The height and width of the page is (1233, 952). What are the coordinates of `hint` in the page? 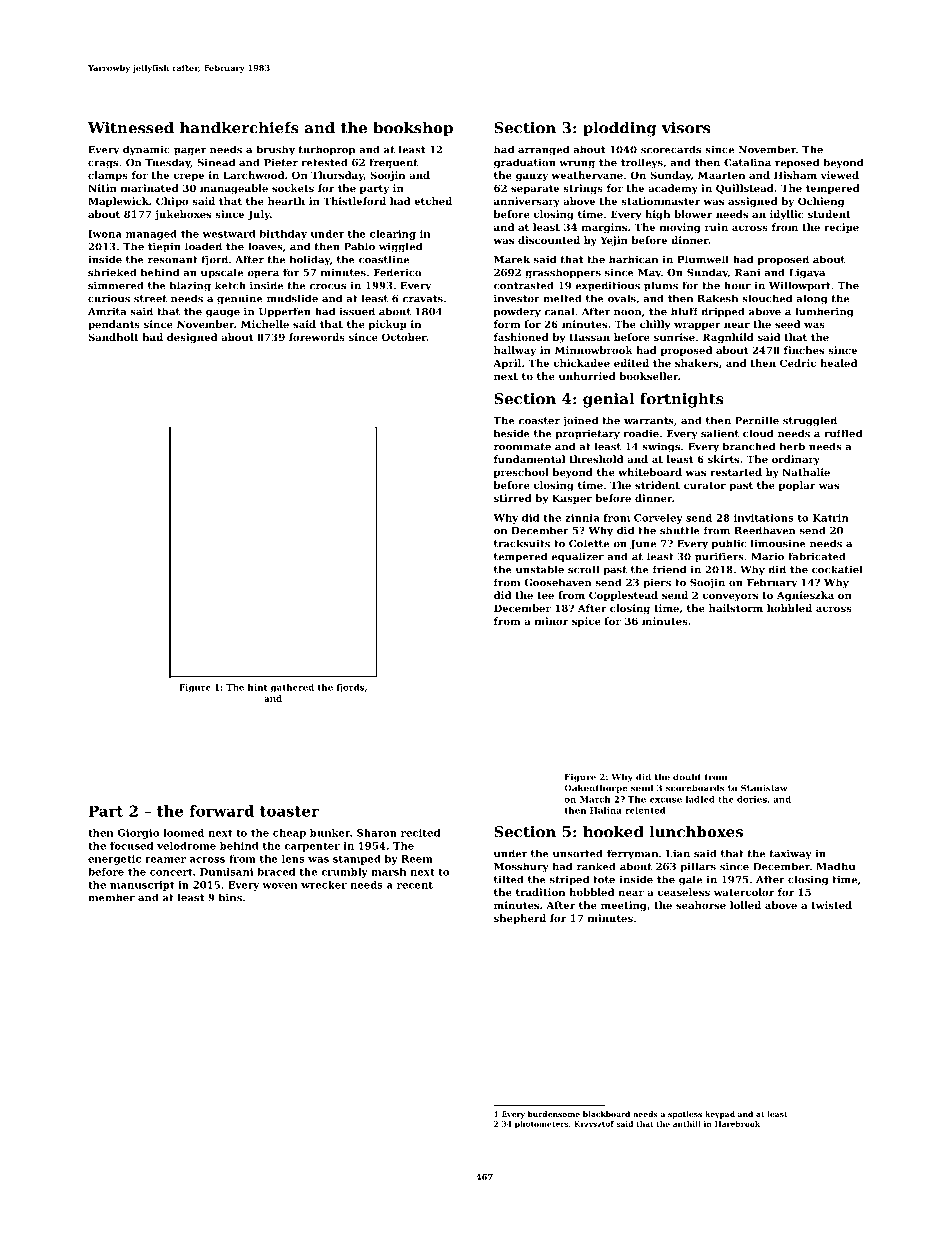 It's located at (258, 687).
